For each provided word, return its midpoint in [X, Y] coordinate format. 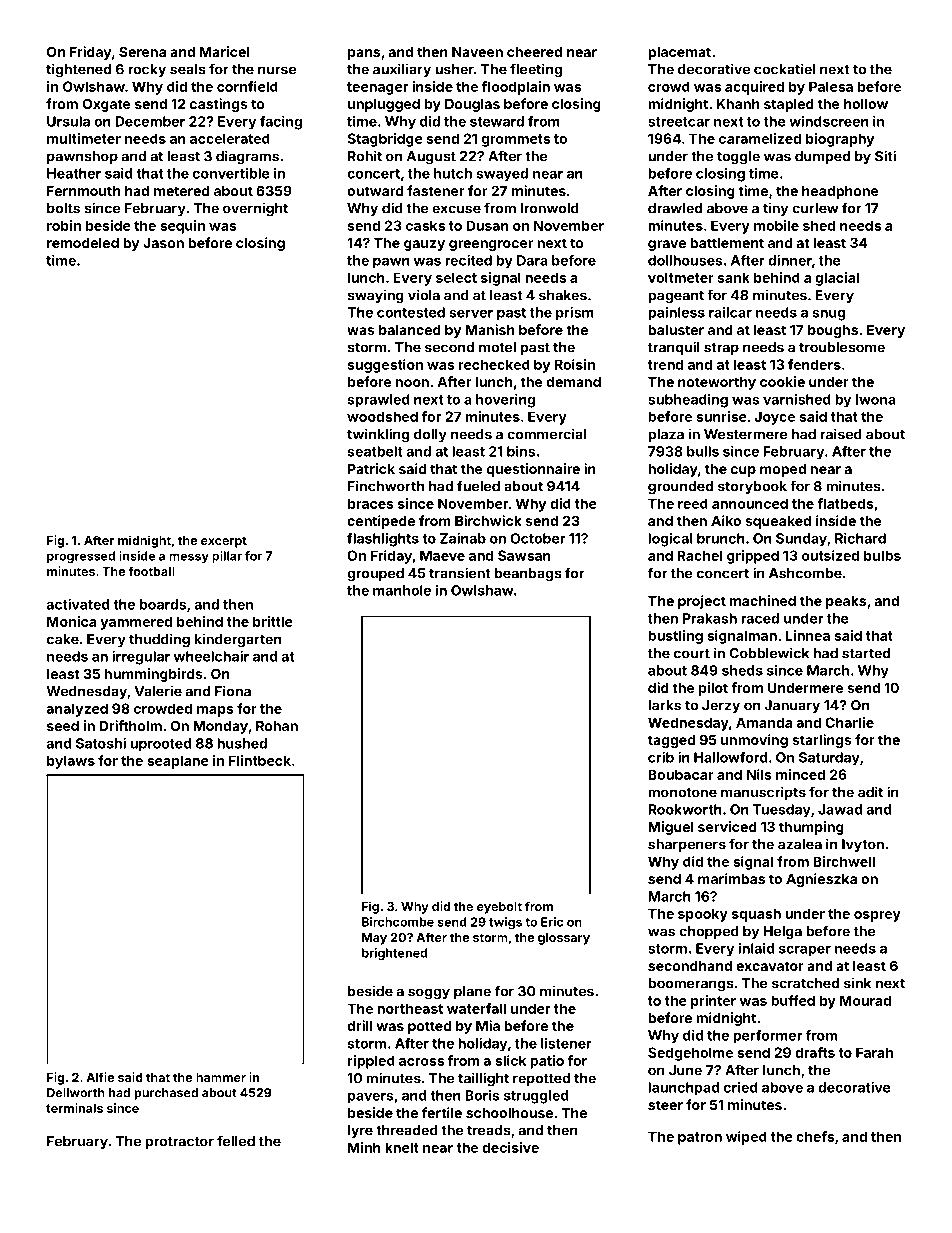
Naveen [477, 52]
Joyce [774, 418]
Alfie [100, 1077]
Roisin [575, 364]
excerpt [224, 542]
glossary [564, 939]
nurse [277, 70]
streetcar [679, 122]
